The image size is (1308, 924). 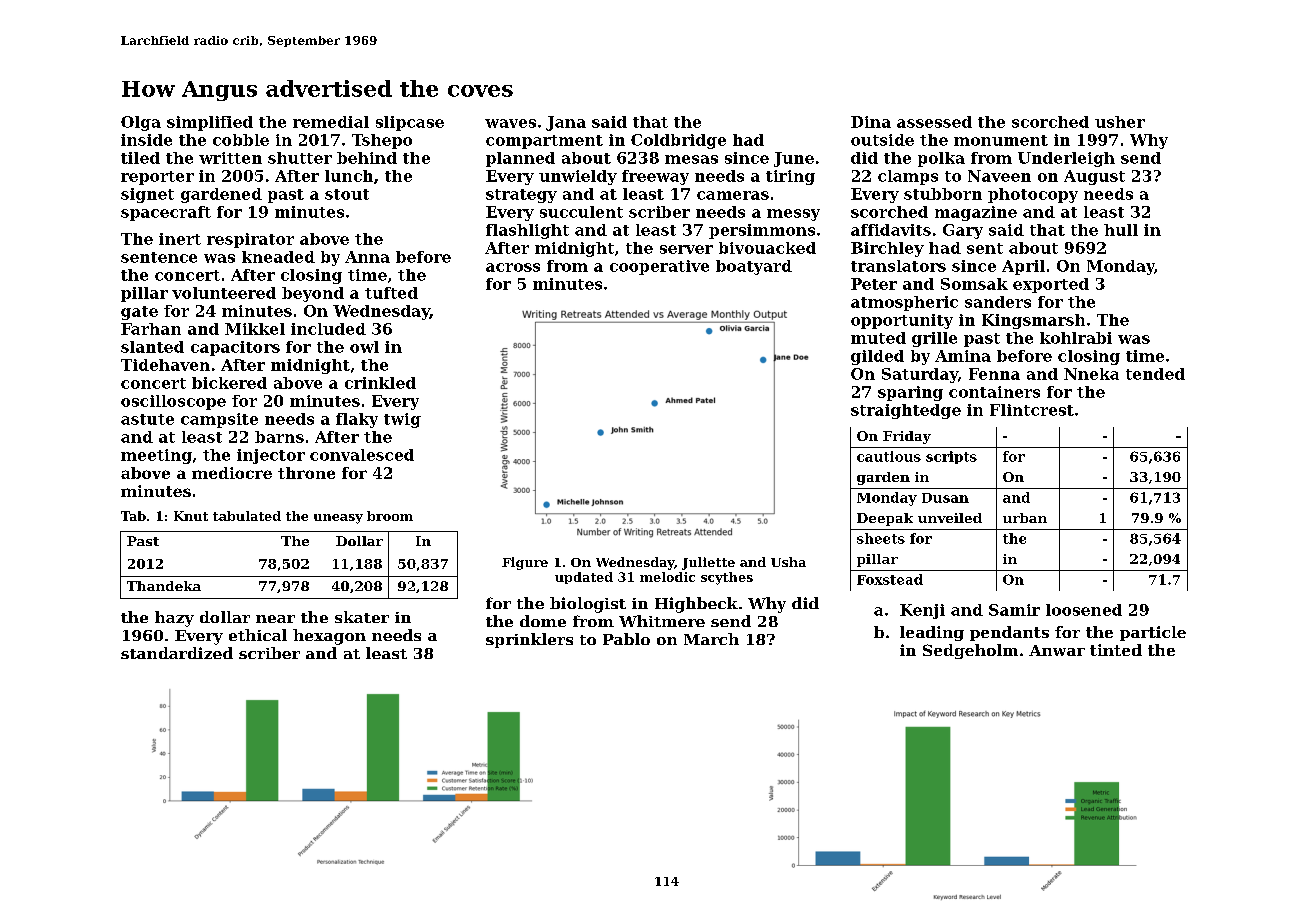 What do you see at coordinates (951, 457) in the page?
I see `scripts` at bounding box center [951, 457].
